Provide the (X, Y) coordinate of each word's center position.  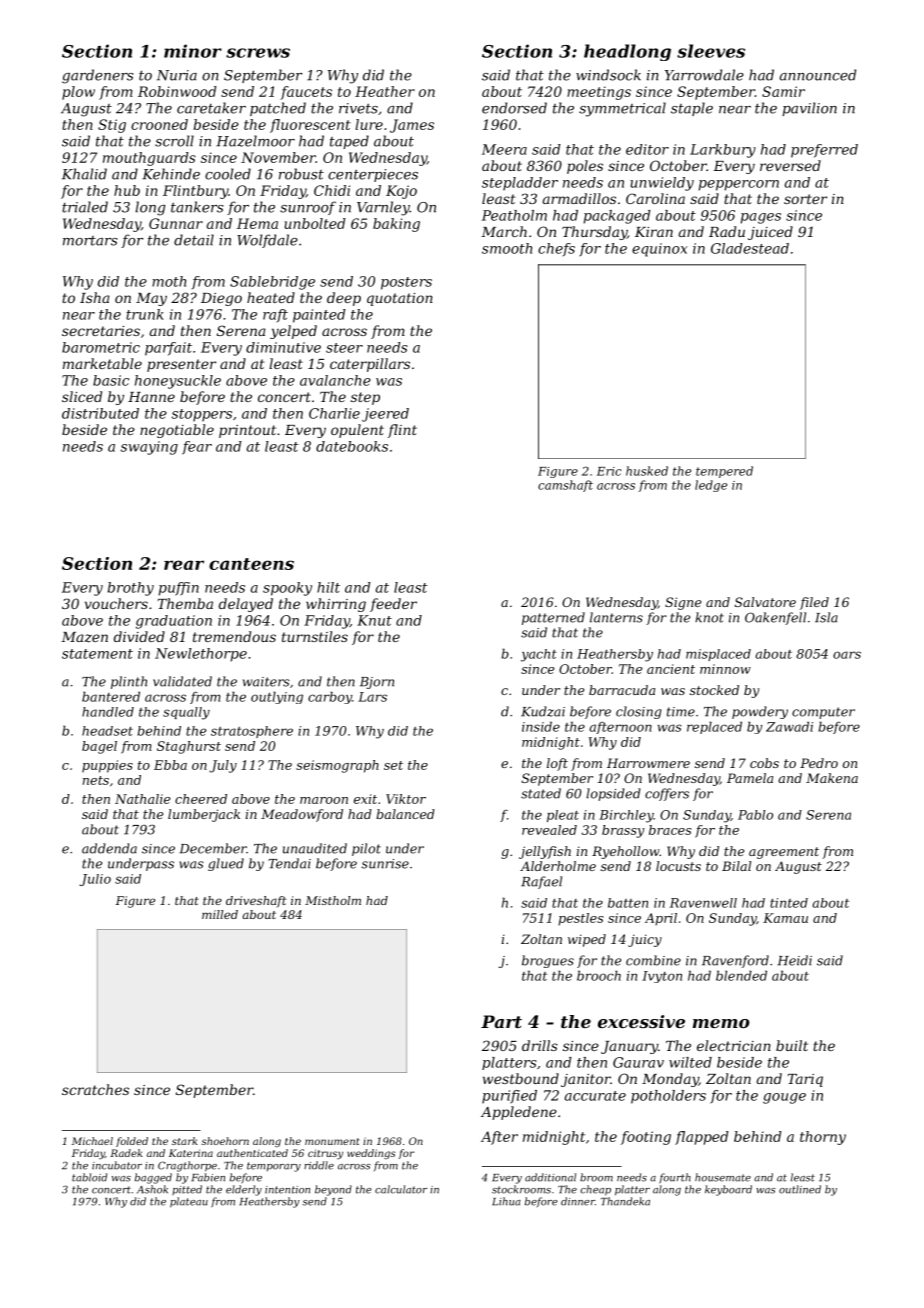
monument (332, 1141)
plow (78, 93)
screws (258, 53)
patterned (553, 618)
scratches (95, 1089)
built (792, 1045)
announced (818, 75)
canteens (251, 564)
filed (814, 603)
